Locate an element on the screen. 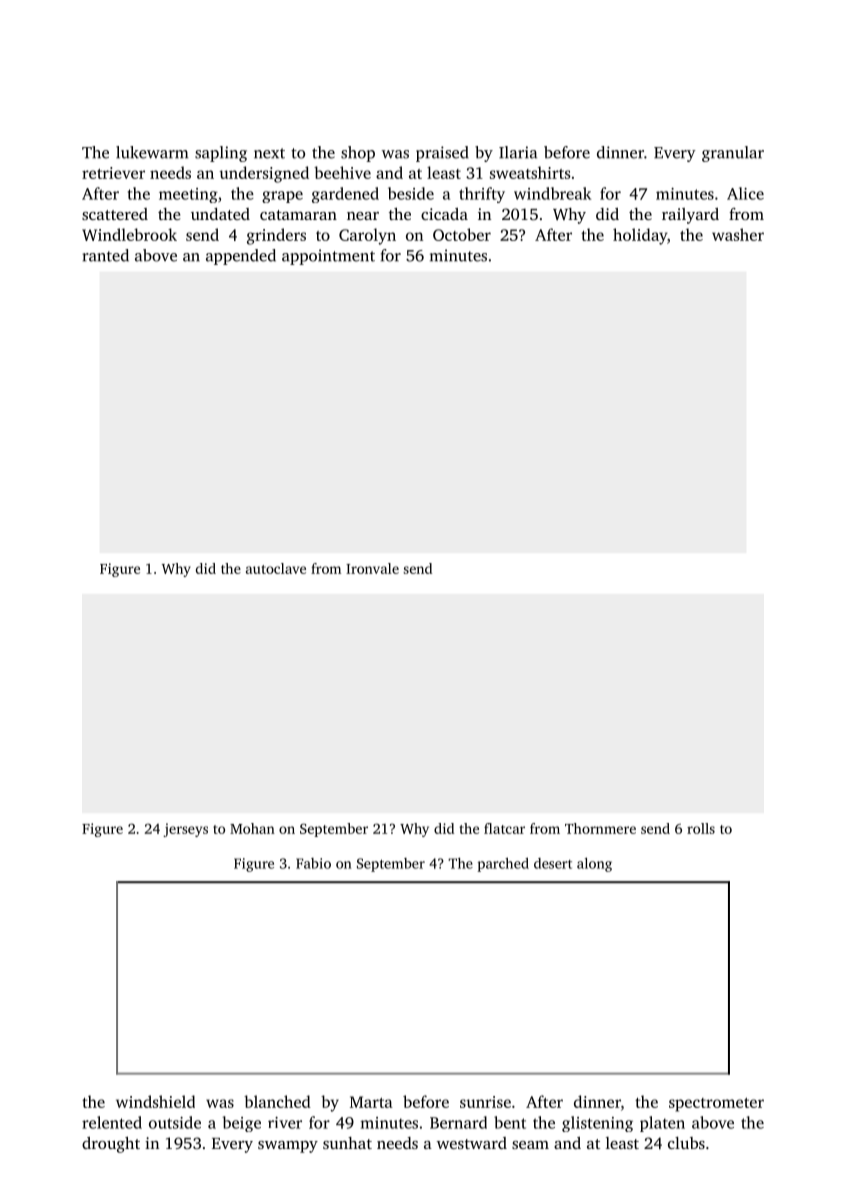 The height and width of the screenshot is (1200, 846). flatcar is located at coordinates (504, 828).
